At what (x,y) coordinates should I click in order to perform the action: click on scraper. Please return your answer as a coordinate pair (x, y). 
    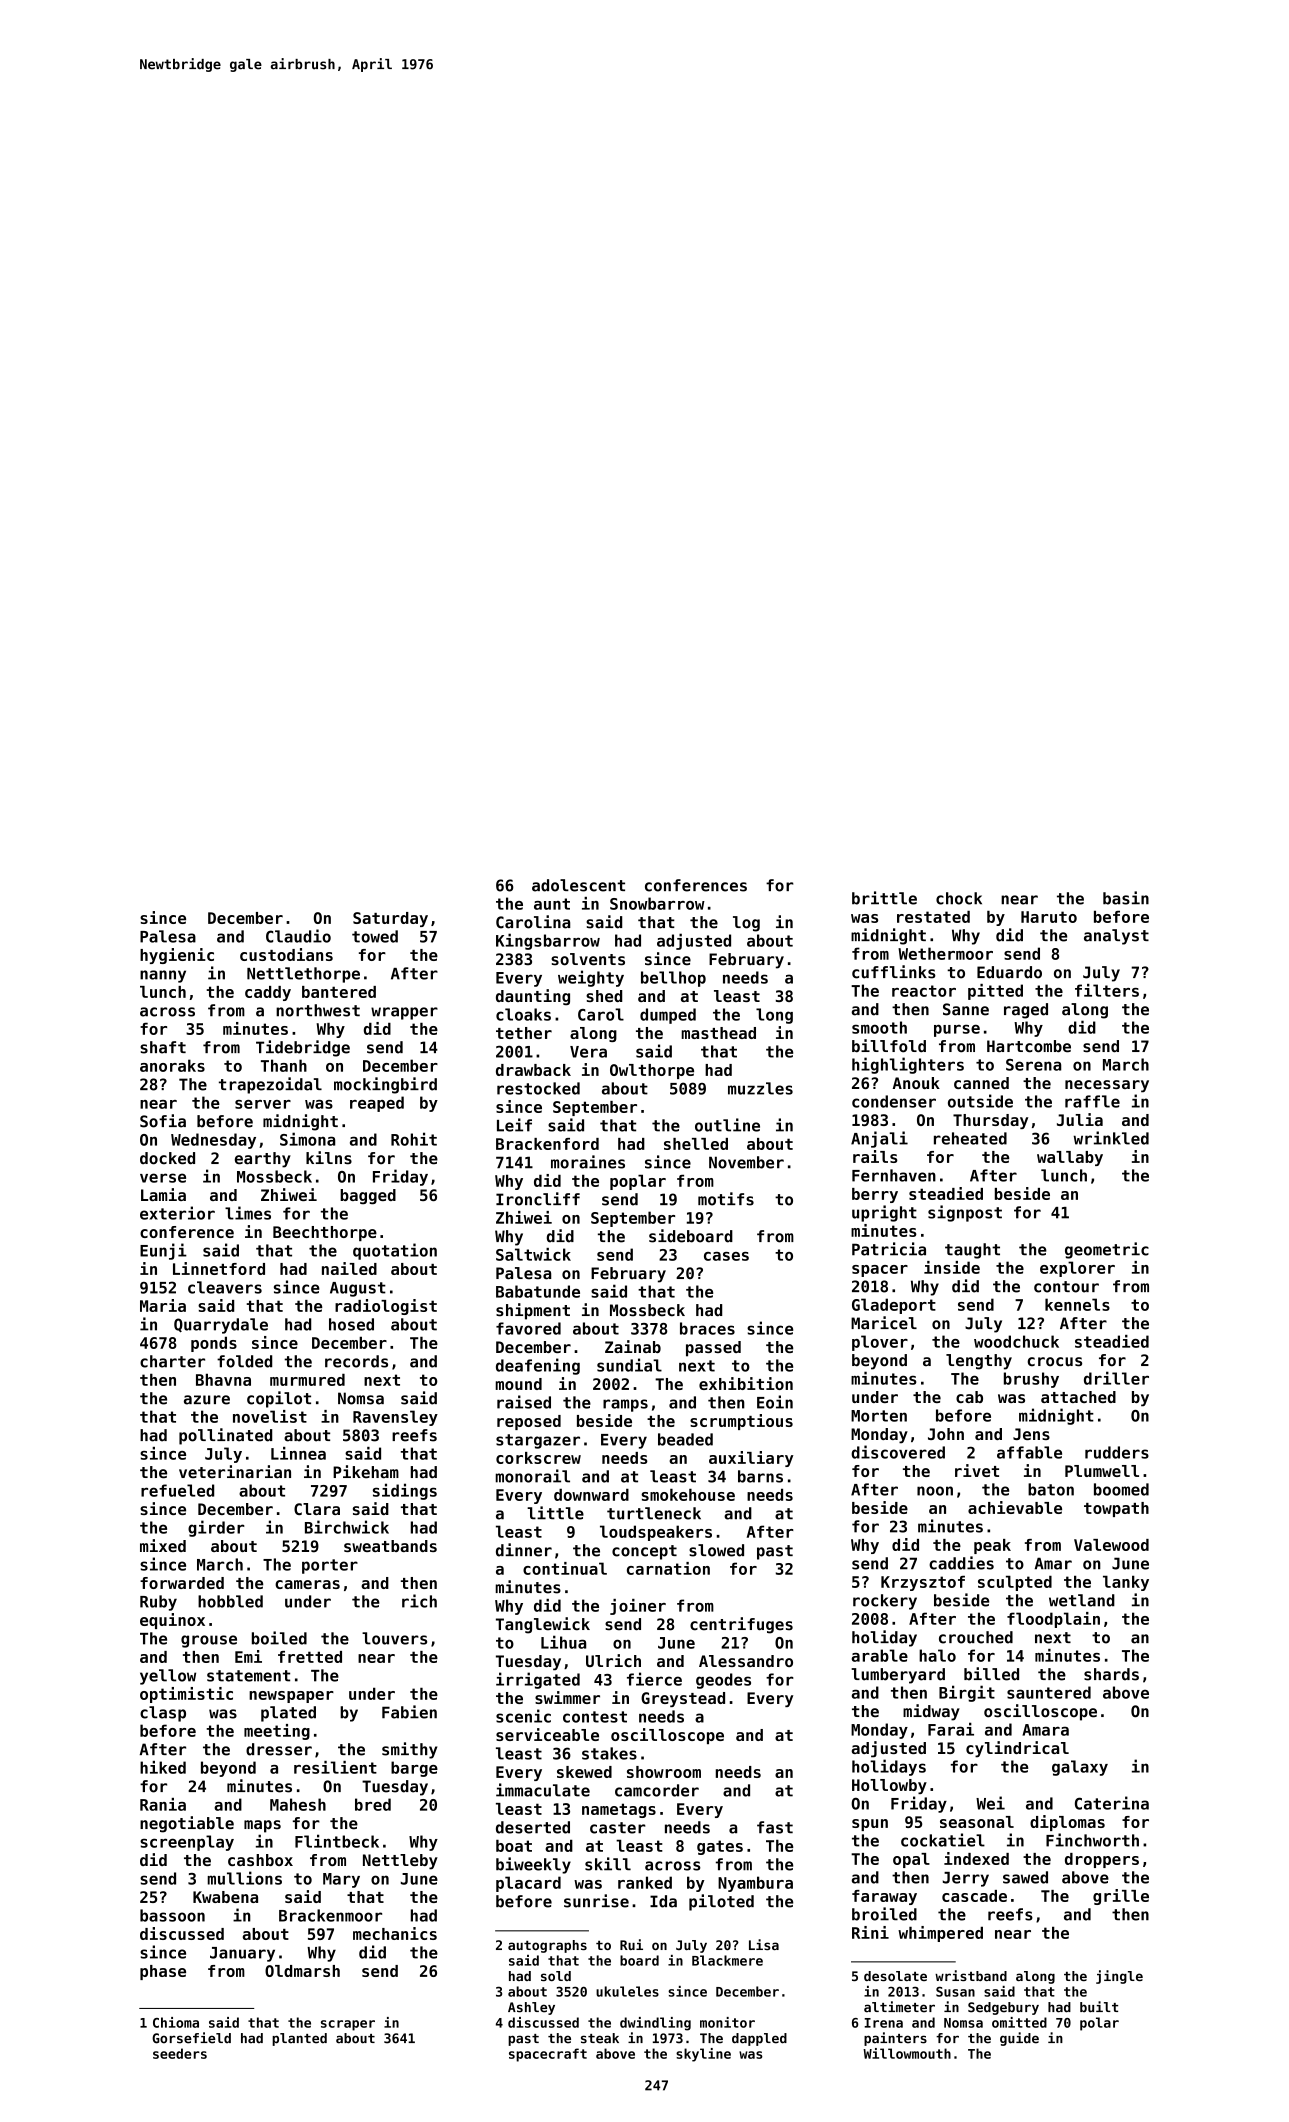
    Looking at the image, I should click on (348, 2025).
